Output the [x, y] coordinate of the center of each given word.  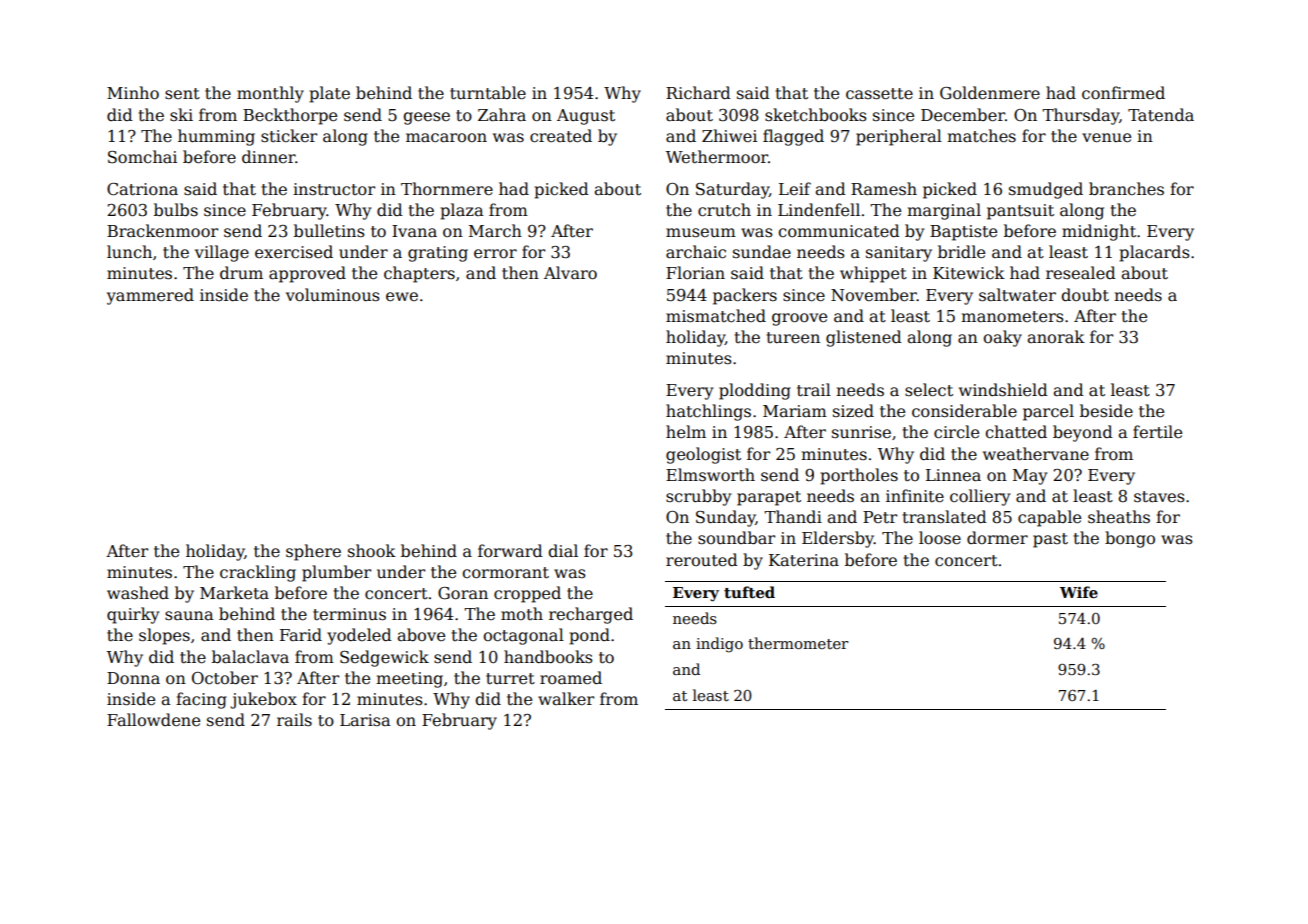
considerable [964, 411]
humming [216, 137]
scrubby [698, 497]
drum [241, 272]
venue [1106, 138]
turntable [488, 93]
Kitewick [969, 273]
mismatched [716, 316]
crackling [258, 573]
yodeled [359, 636]
